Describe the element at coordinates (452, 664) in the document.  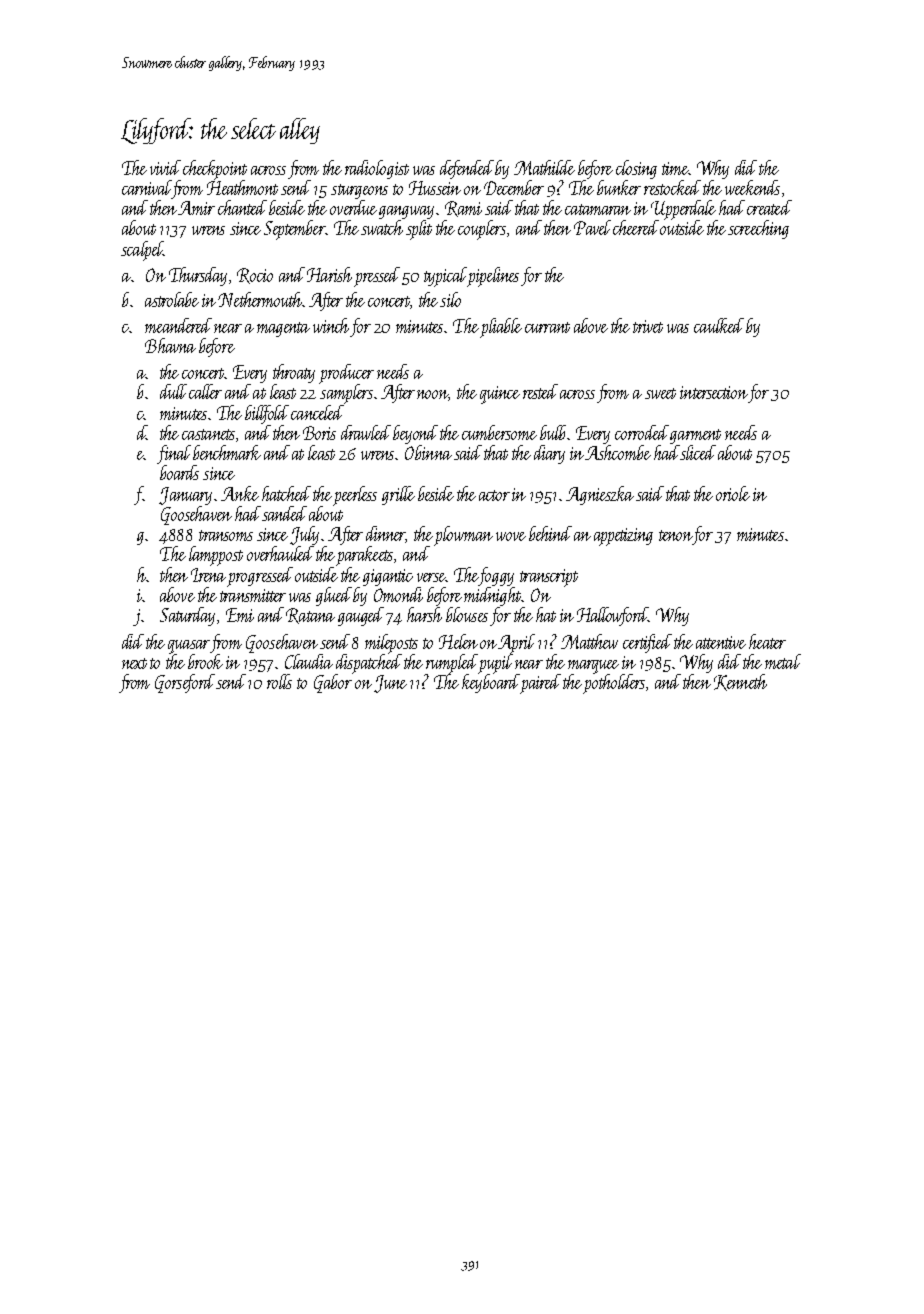
I see `rumpled` at that location.
